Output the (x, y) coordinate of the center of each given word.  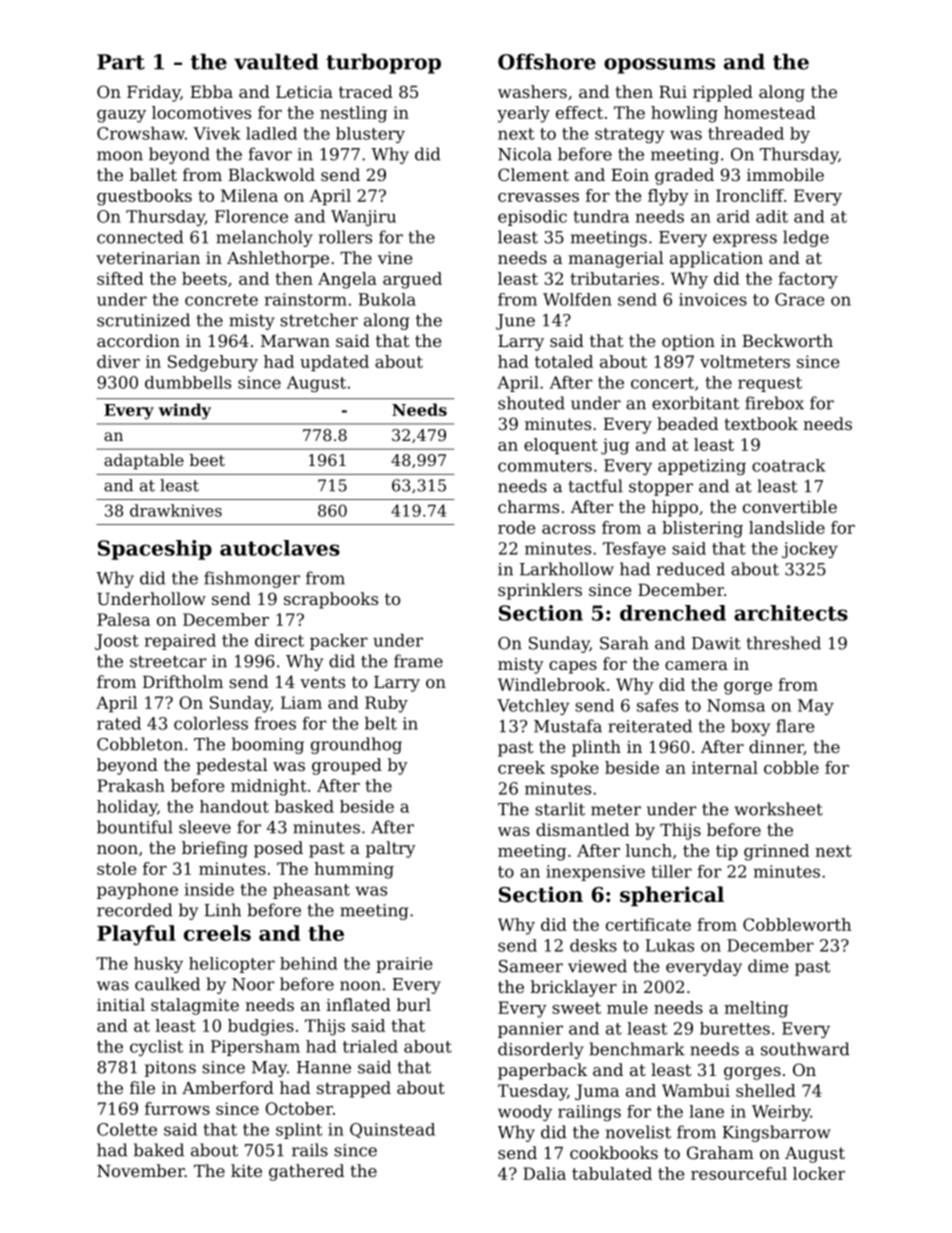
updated (334, 363)
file (142, 1087)
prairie (404, 965)
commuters (545, 466)
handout (234, 806)
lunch (649, 850)
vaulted (276, 61)
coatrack (789, 465)
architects (791, 613)
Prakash (131, 785)
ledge (806, 238)
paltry (391, 849)
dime (768, 966)
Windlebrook (552, 684)
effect (579, 112)
